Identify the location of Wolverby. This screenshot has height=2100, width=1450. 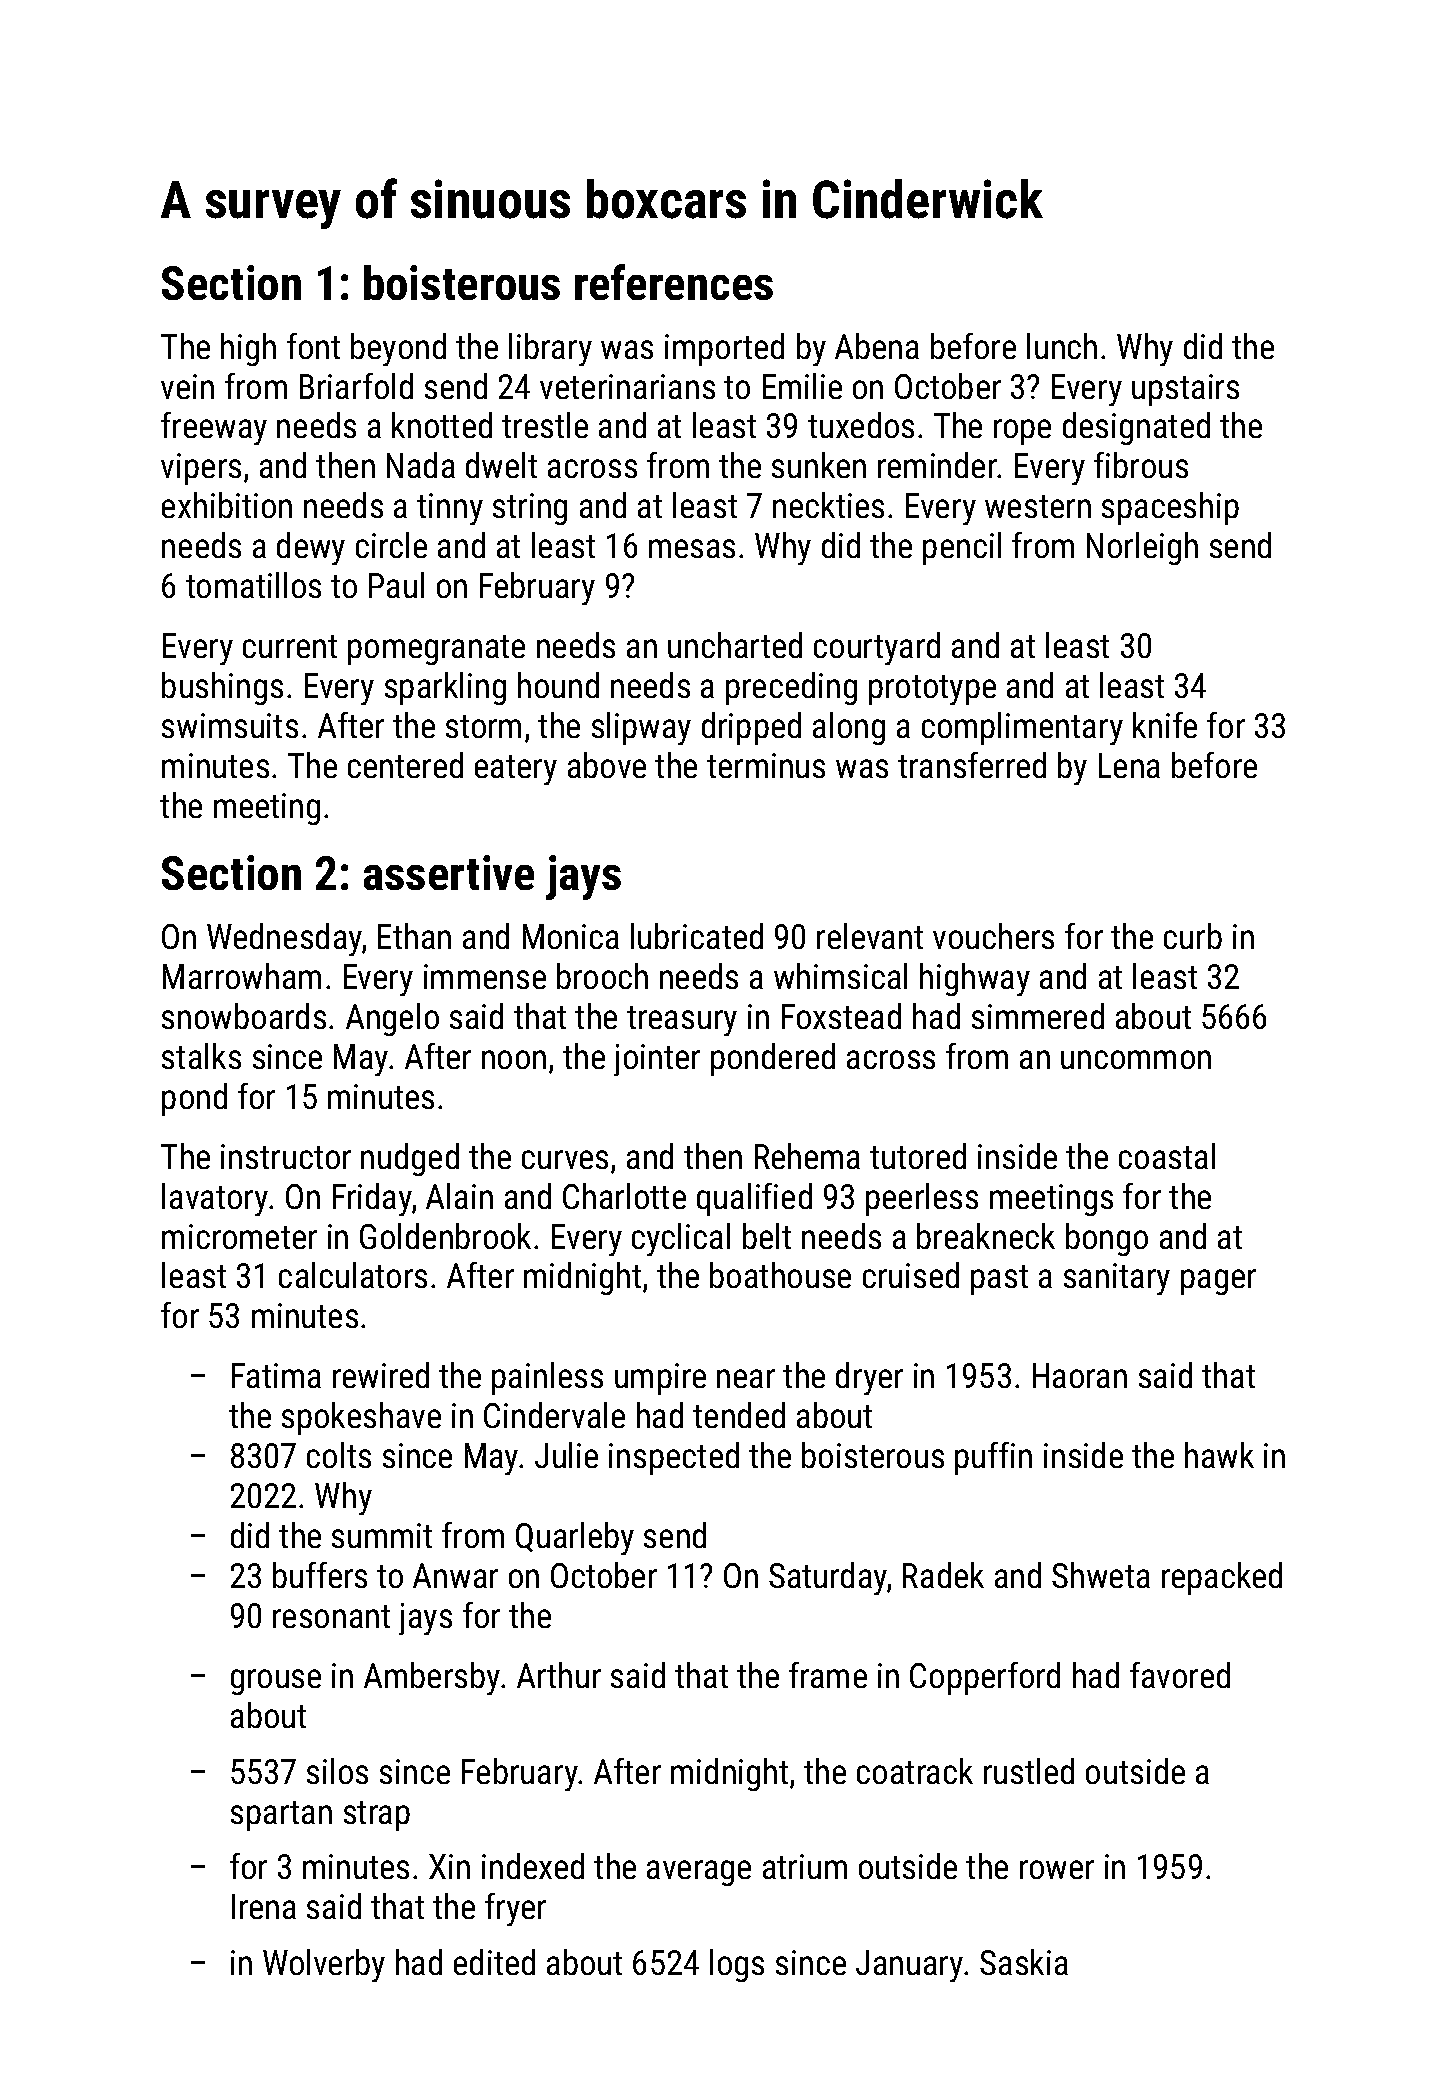
(324, 1965).
